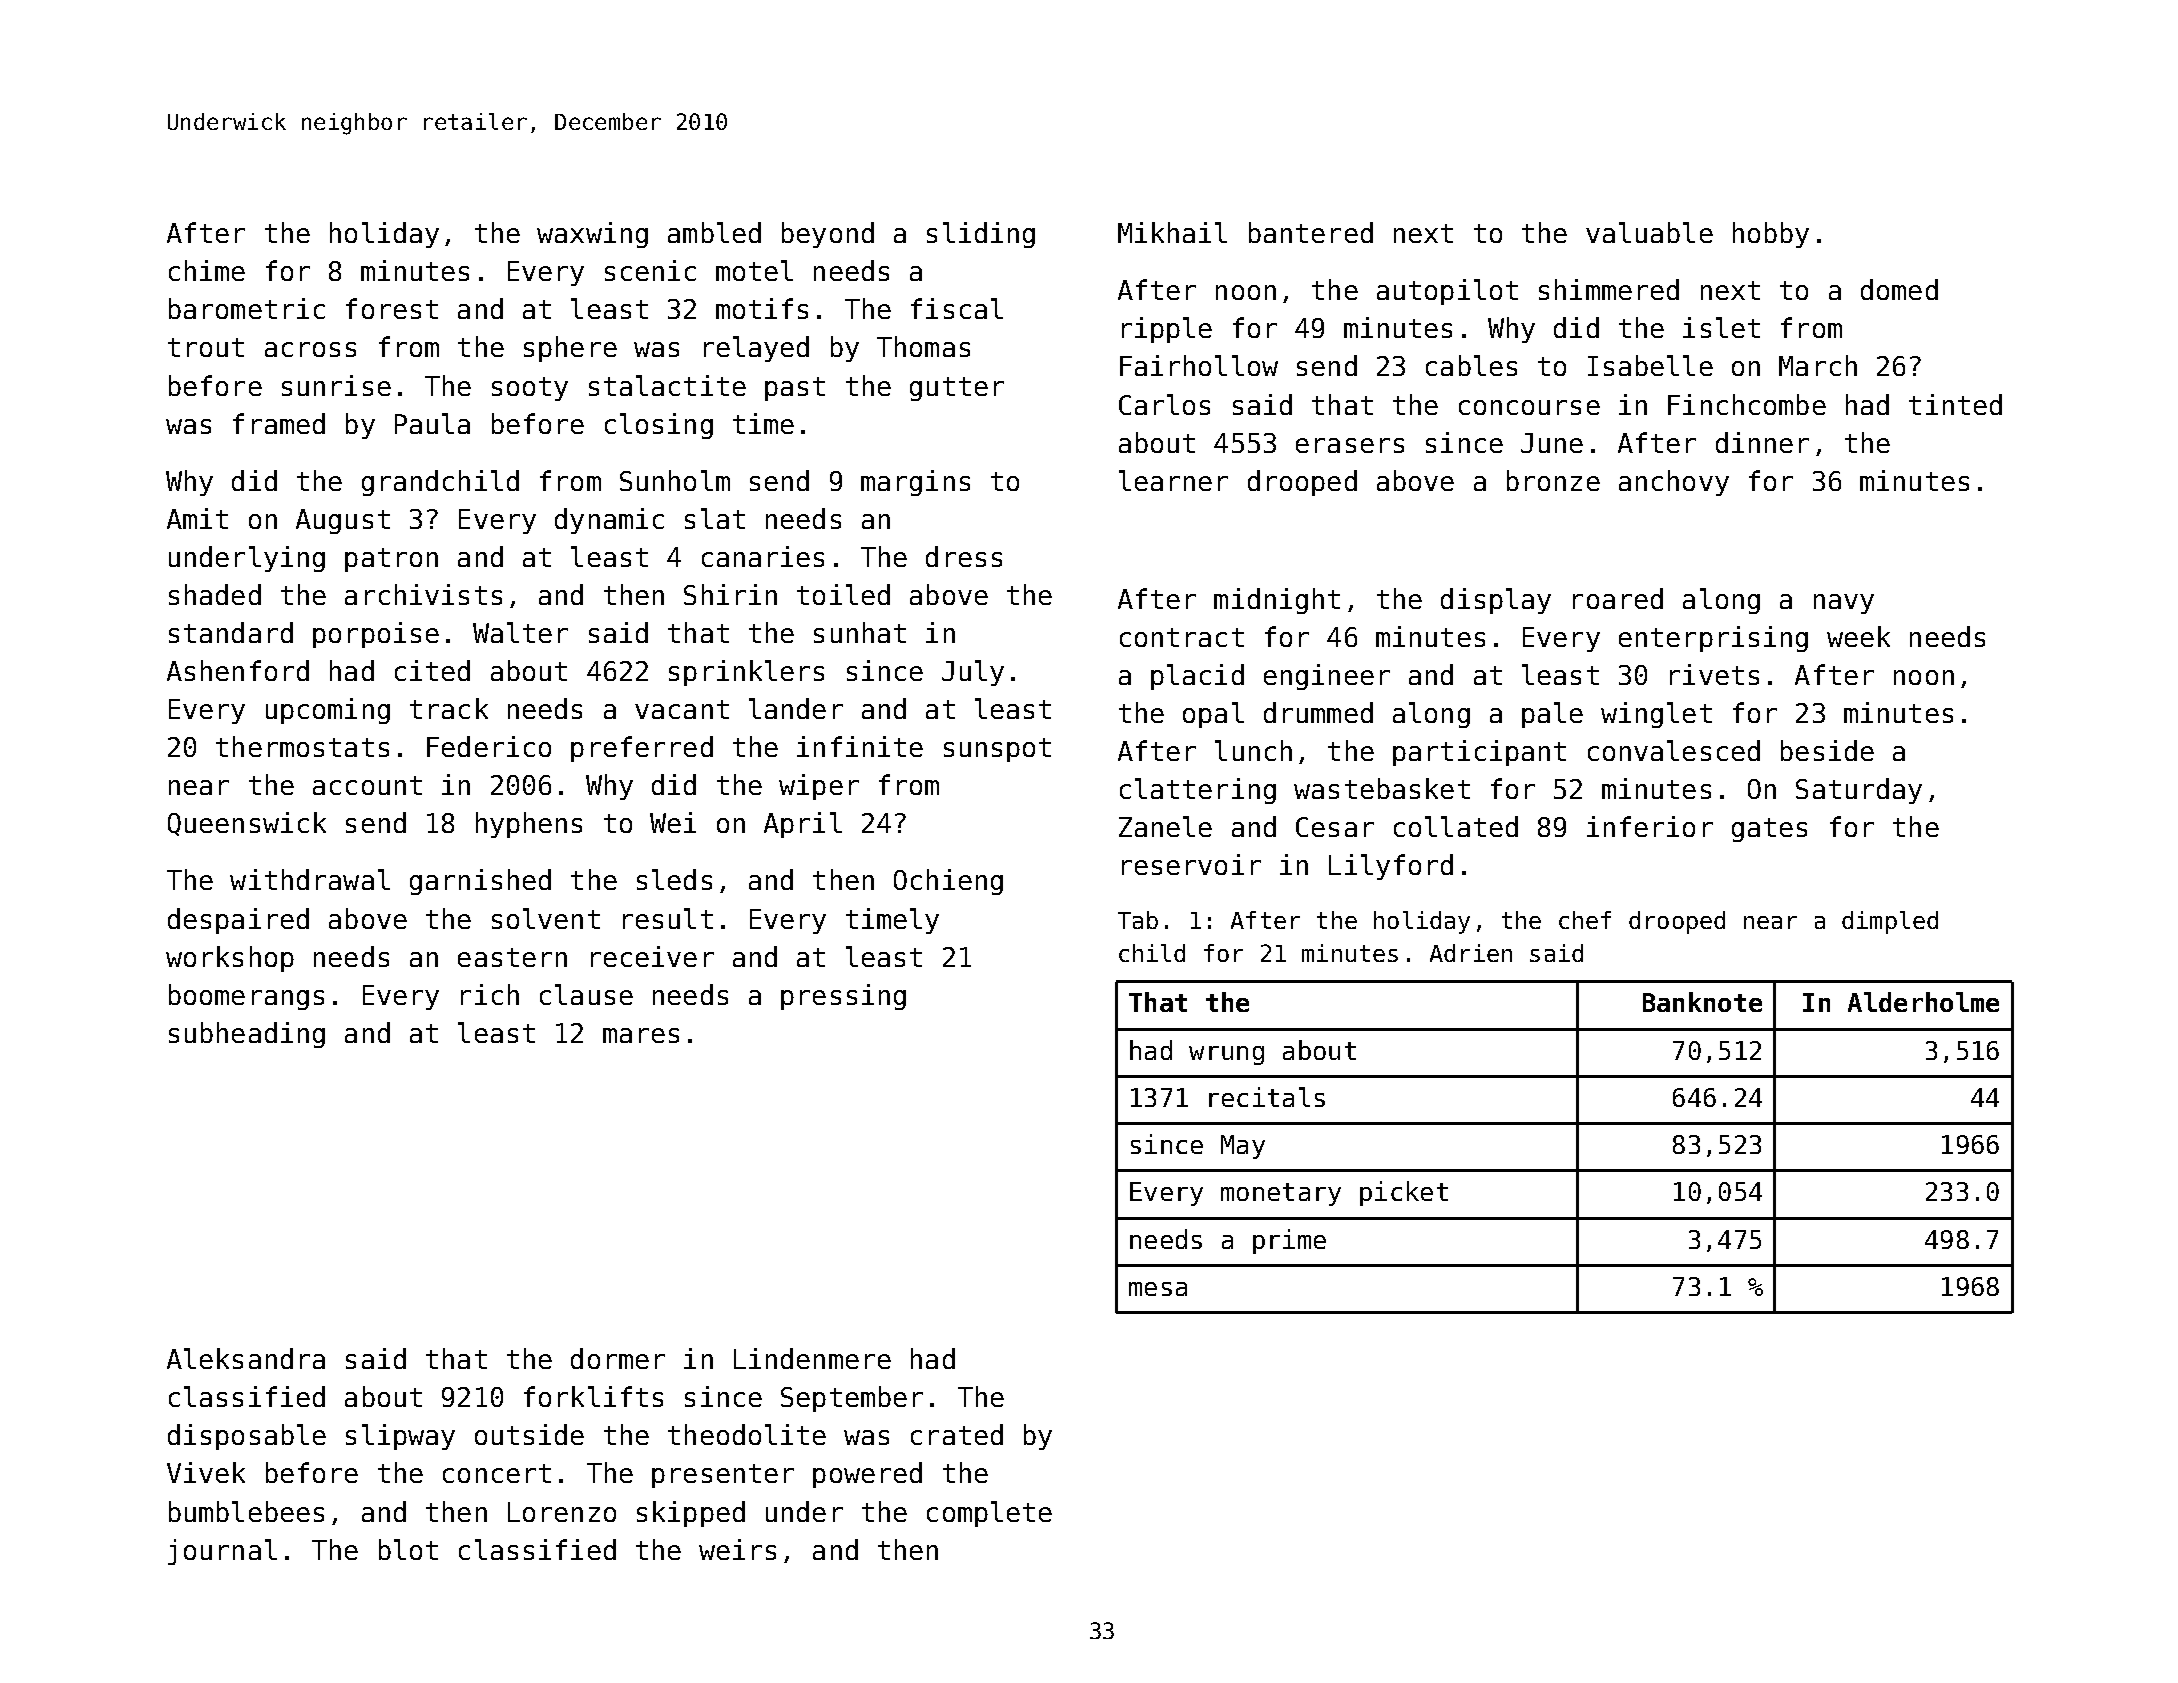  What do you see at coordinates (238, 670) in the screenshot?
I see `Ashenford` at bounding box center [238, 670].
